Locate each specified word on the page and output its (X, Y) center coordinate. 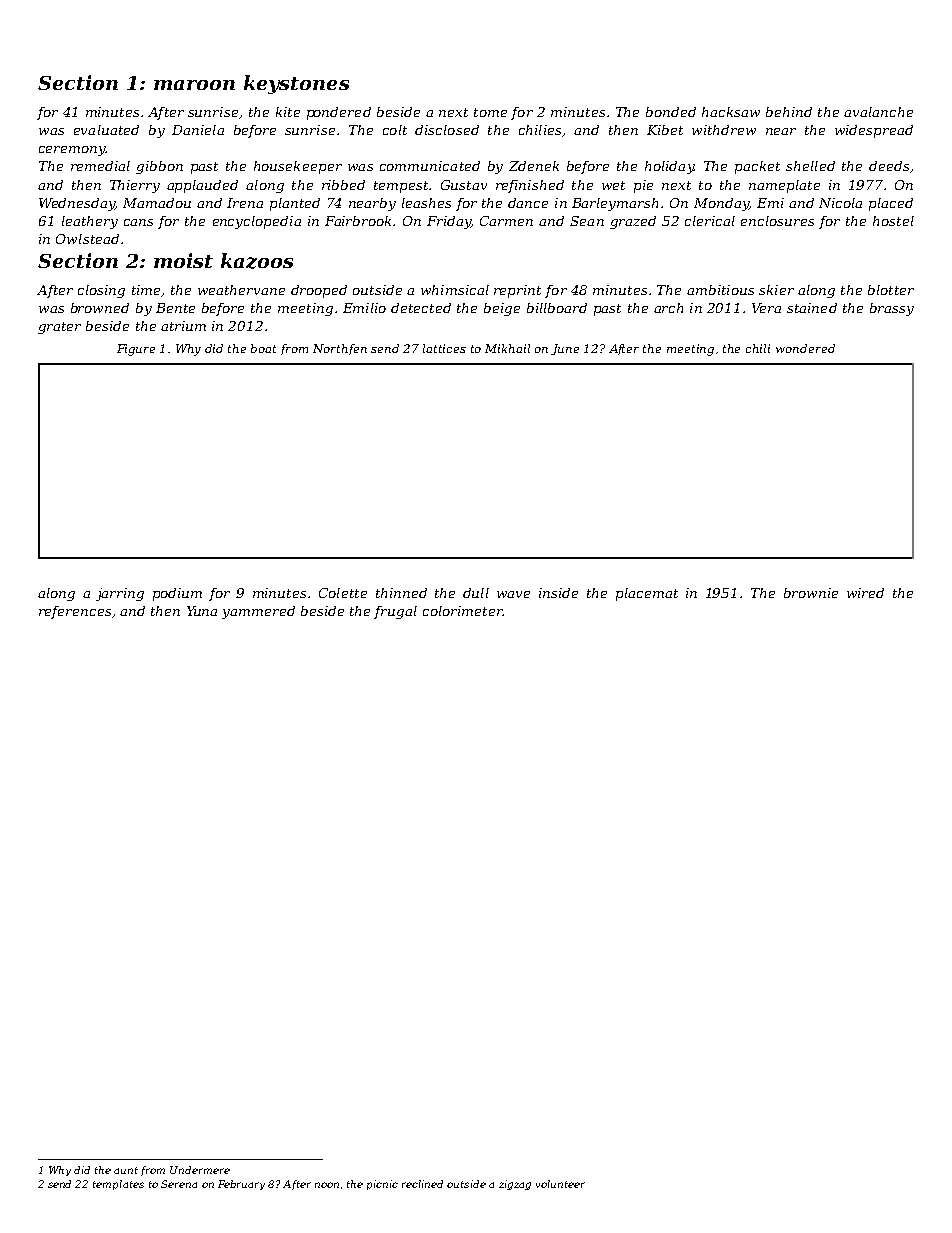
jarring (120, 594)
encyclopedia (257, 222)
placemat (647, 594)
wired (865, 593)
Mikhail (507, 348)
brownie (811, 593)
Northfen (340, 349)
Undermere (200, 1170)
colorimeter (462, 611)
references (75, 612)
